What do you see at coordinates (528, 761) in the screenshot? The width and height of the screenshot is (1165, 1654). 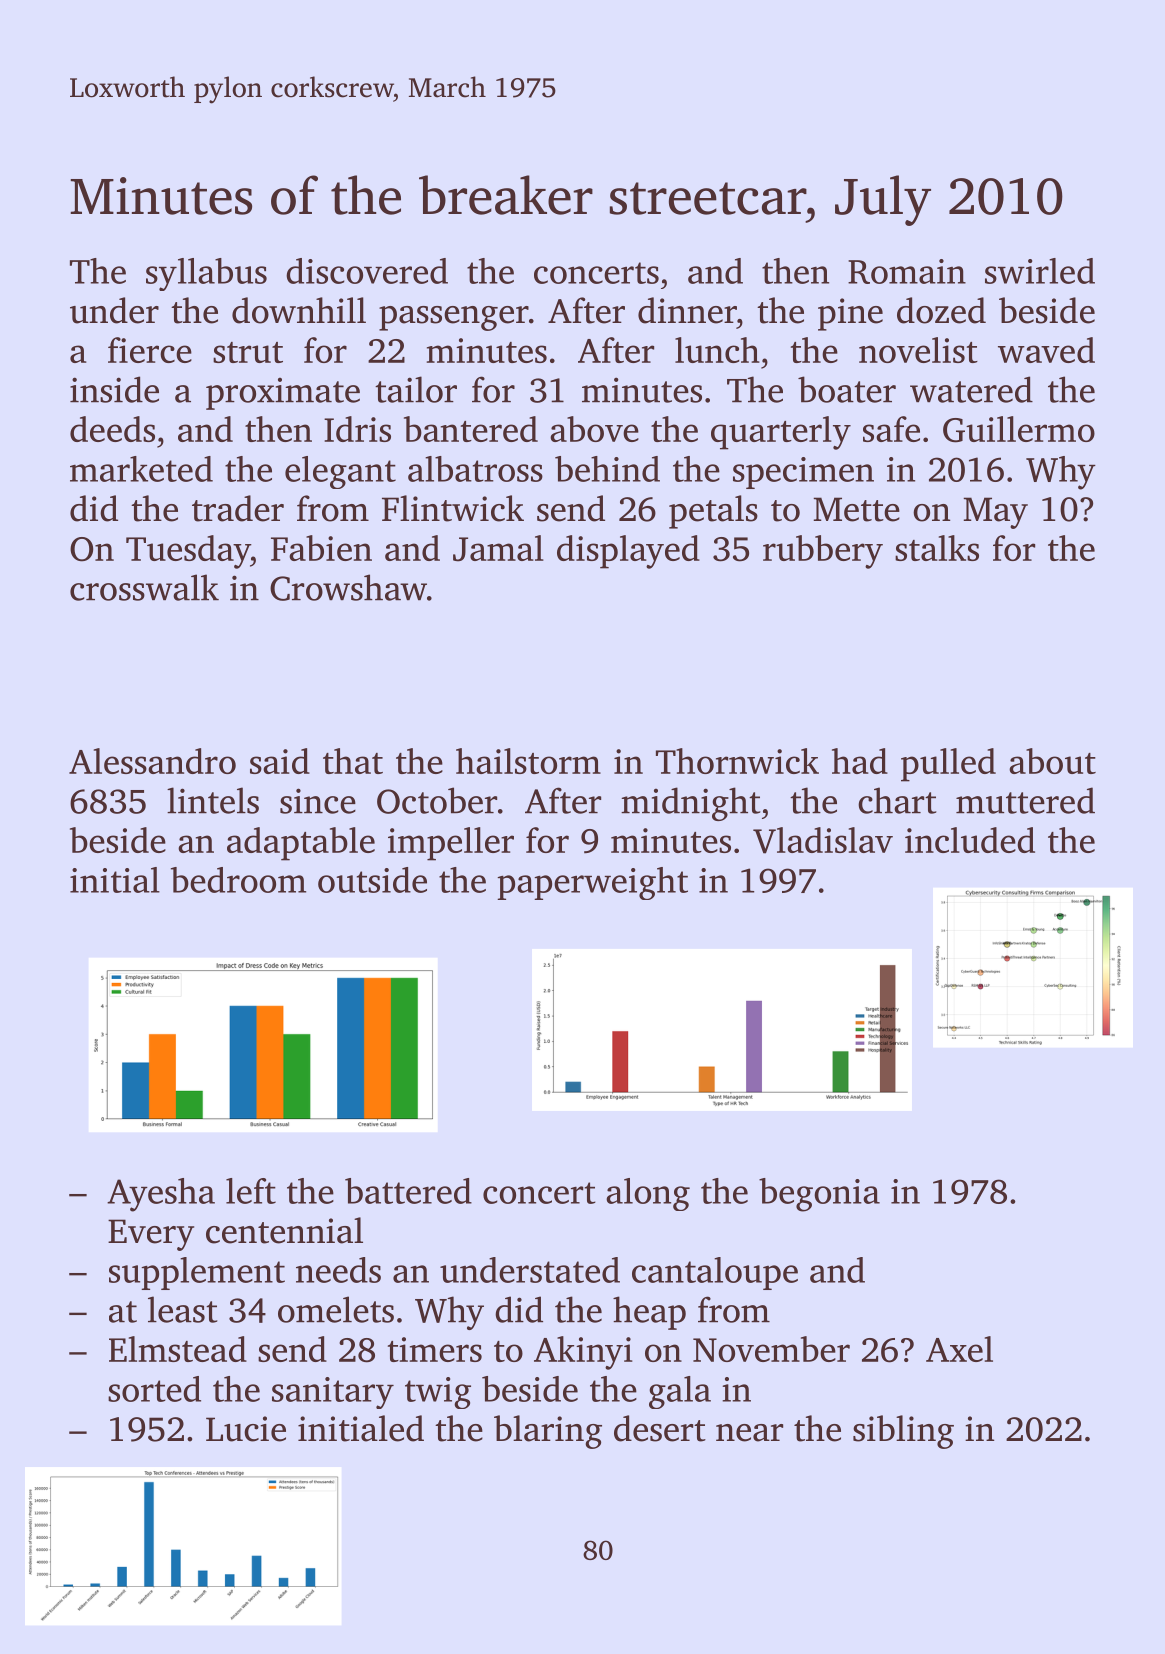 I see `hailstorm` at bounding box center [528, 761].
